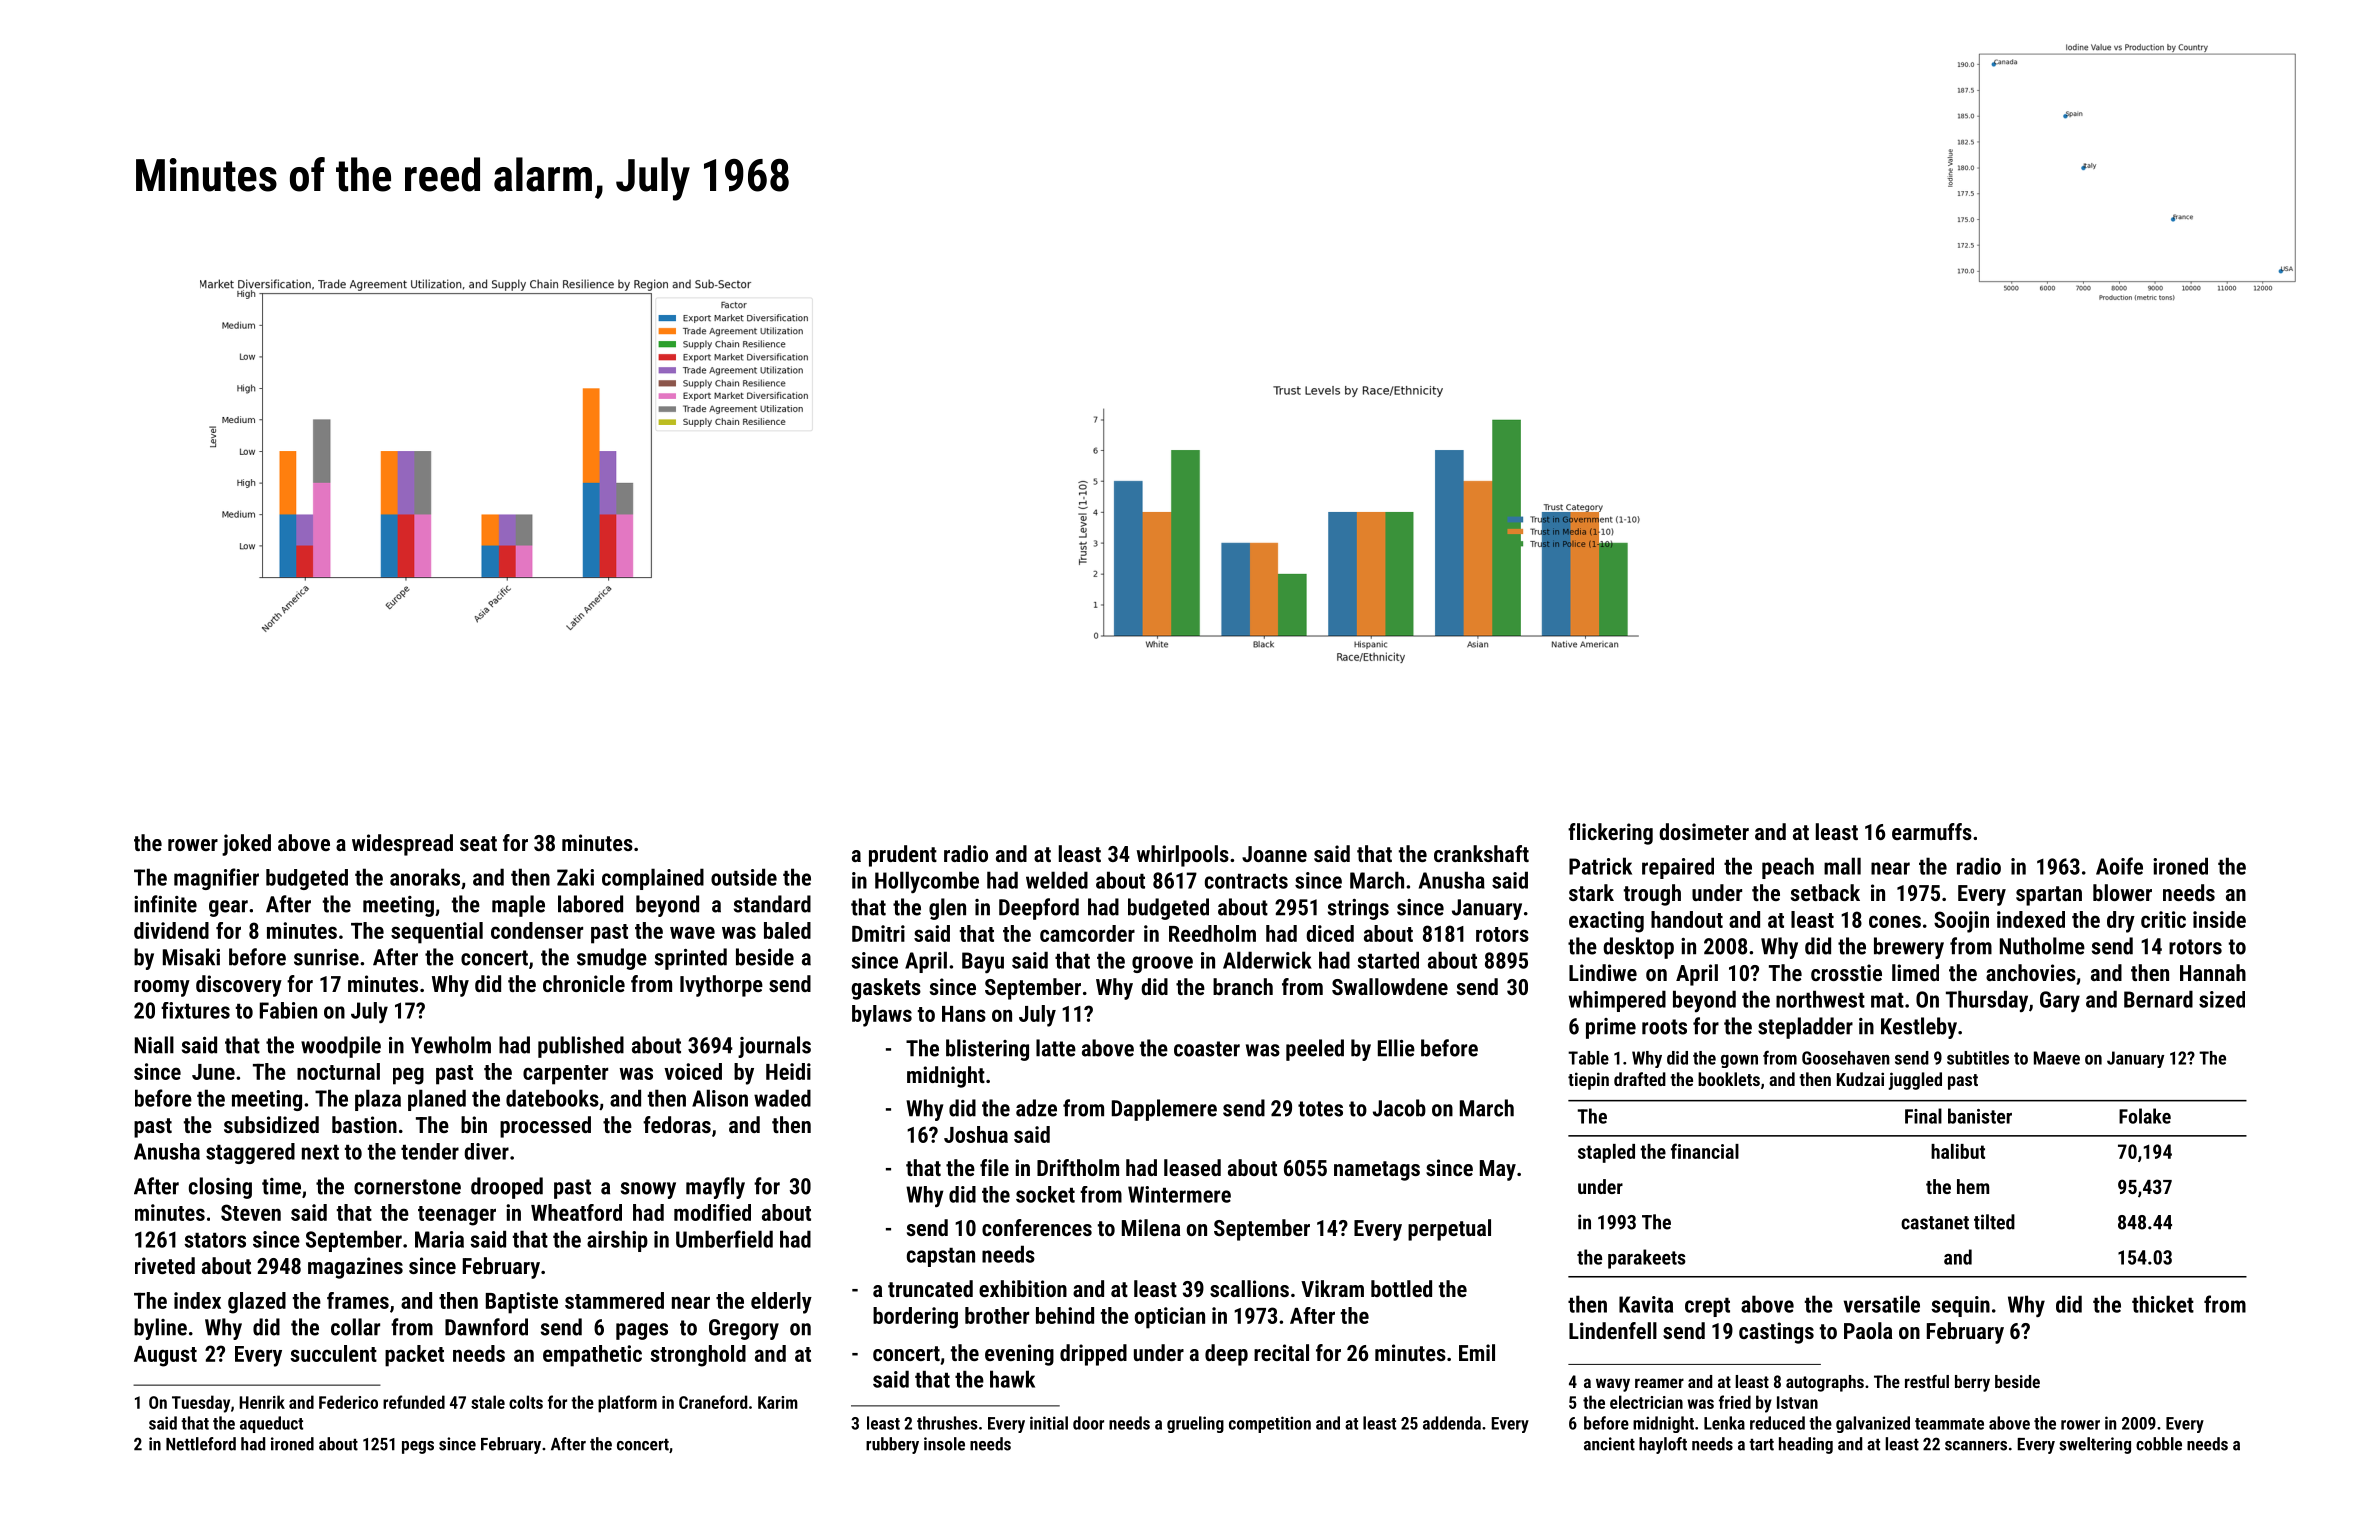 The height and width of the screenshot is (1540, 2380). I want to click on insole, so click(944, 1444).
